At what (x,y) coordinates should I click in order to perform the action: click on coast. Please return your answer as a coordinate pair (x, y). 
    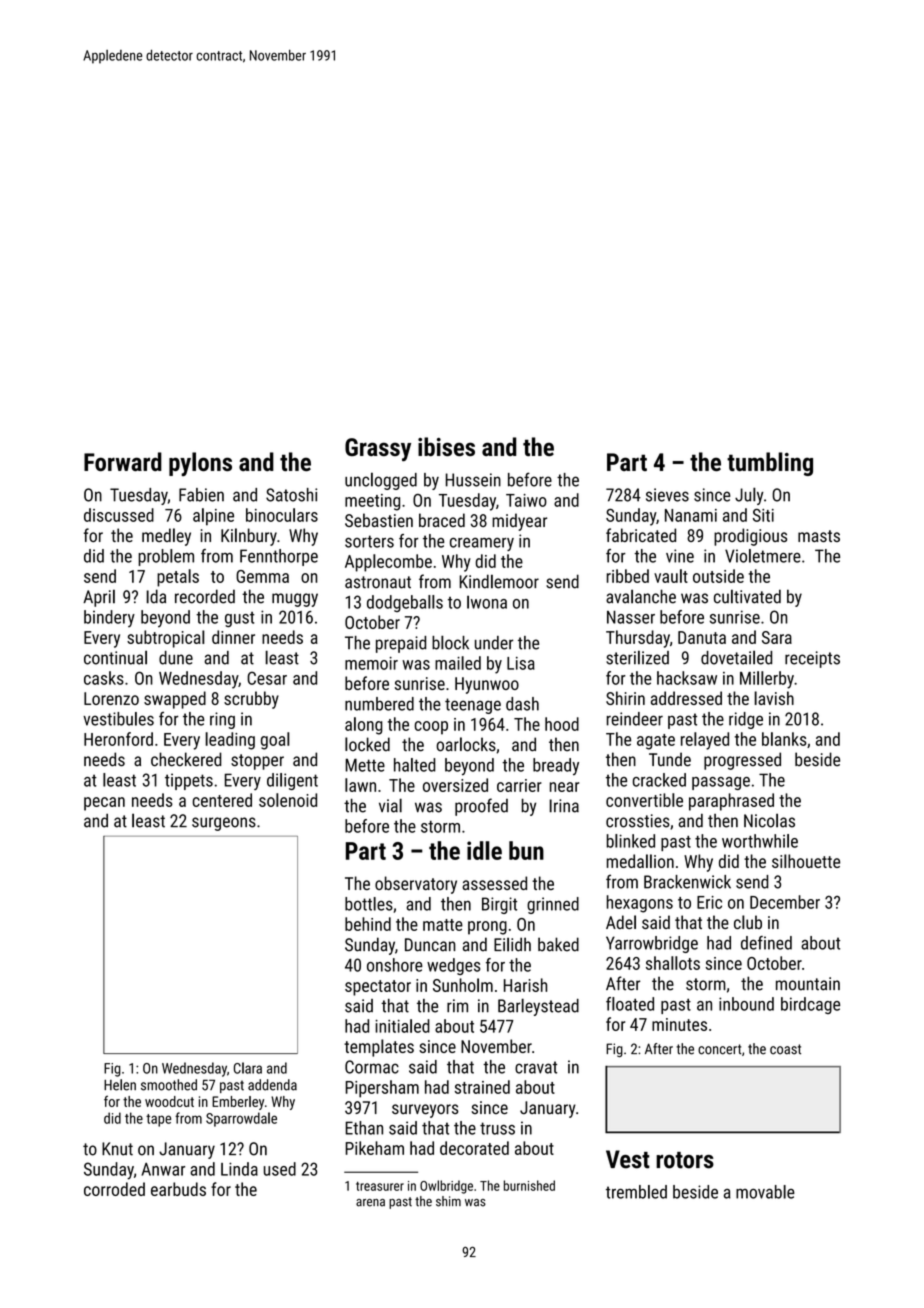
    Looking at the image, I should click on (785, 1049).
